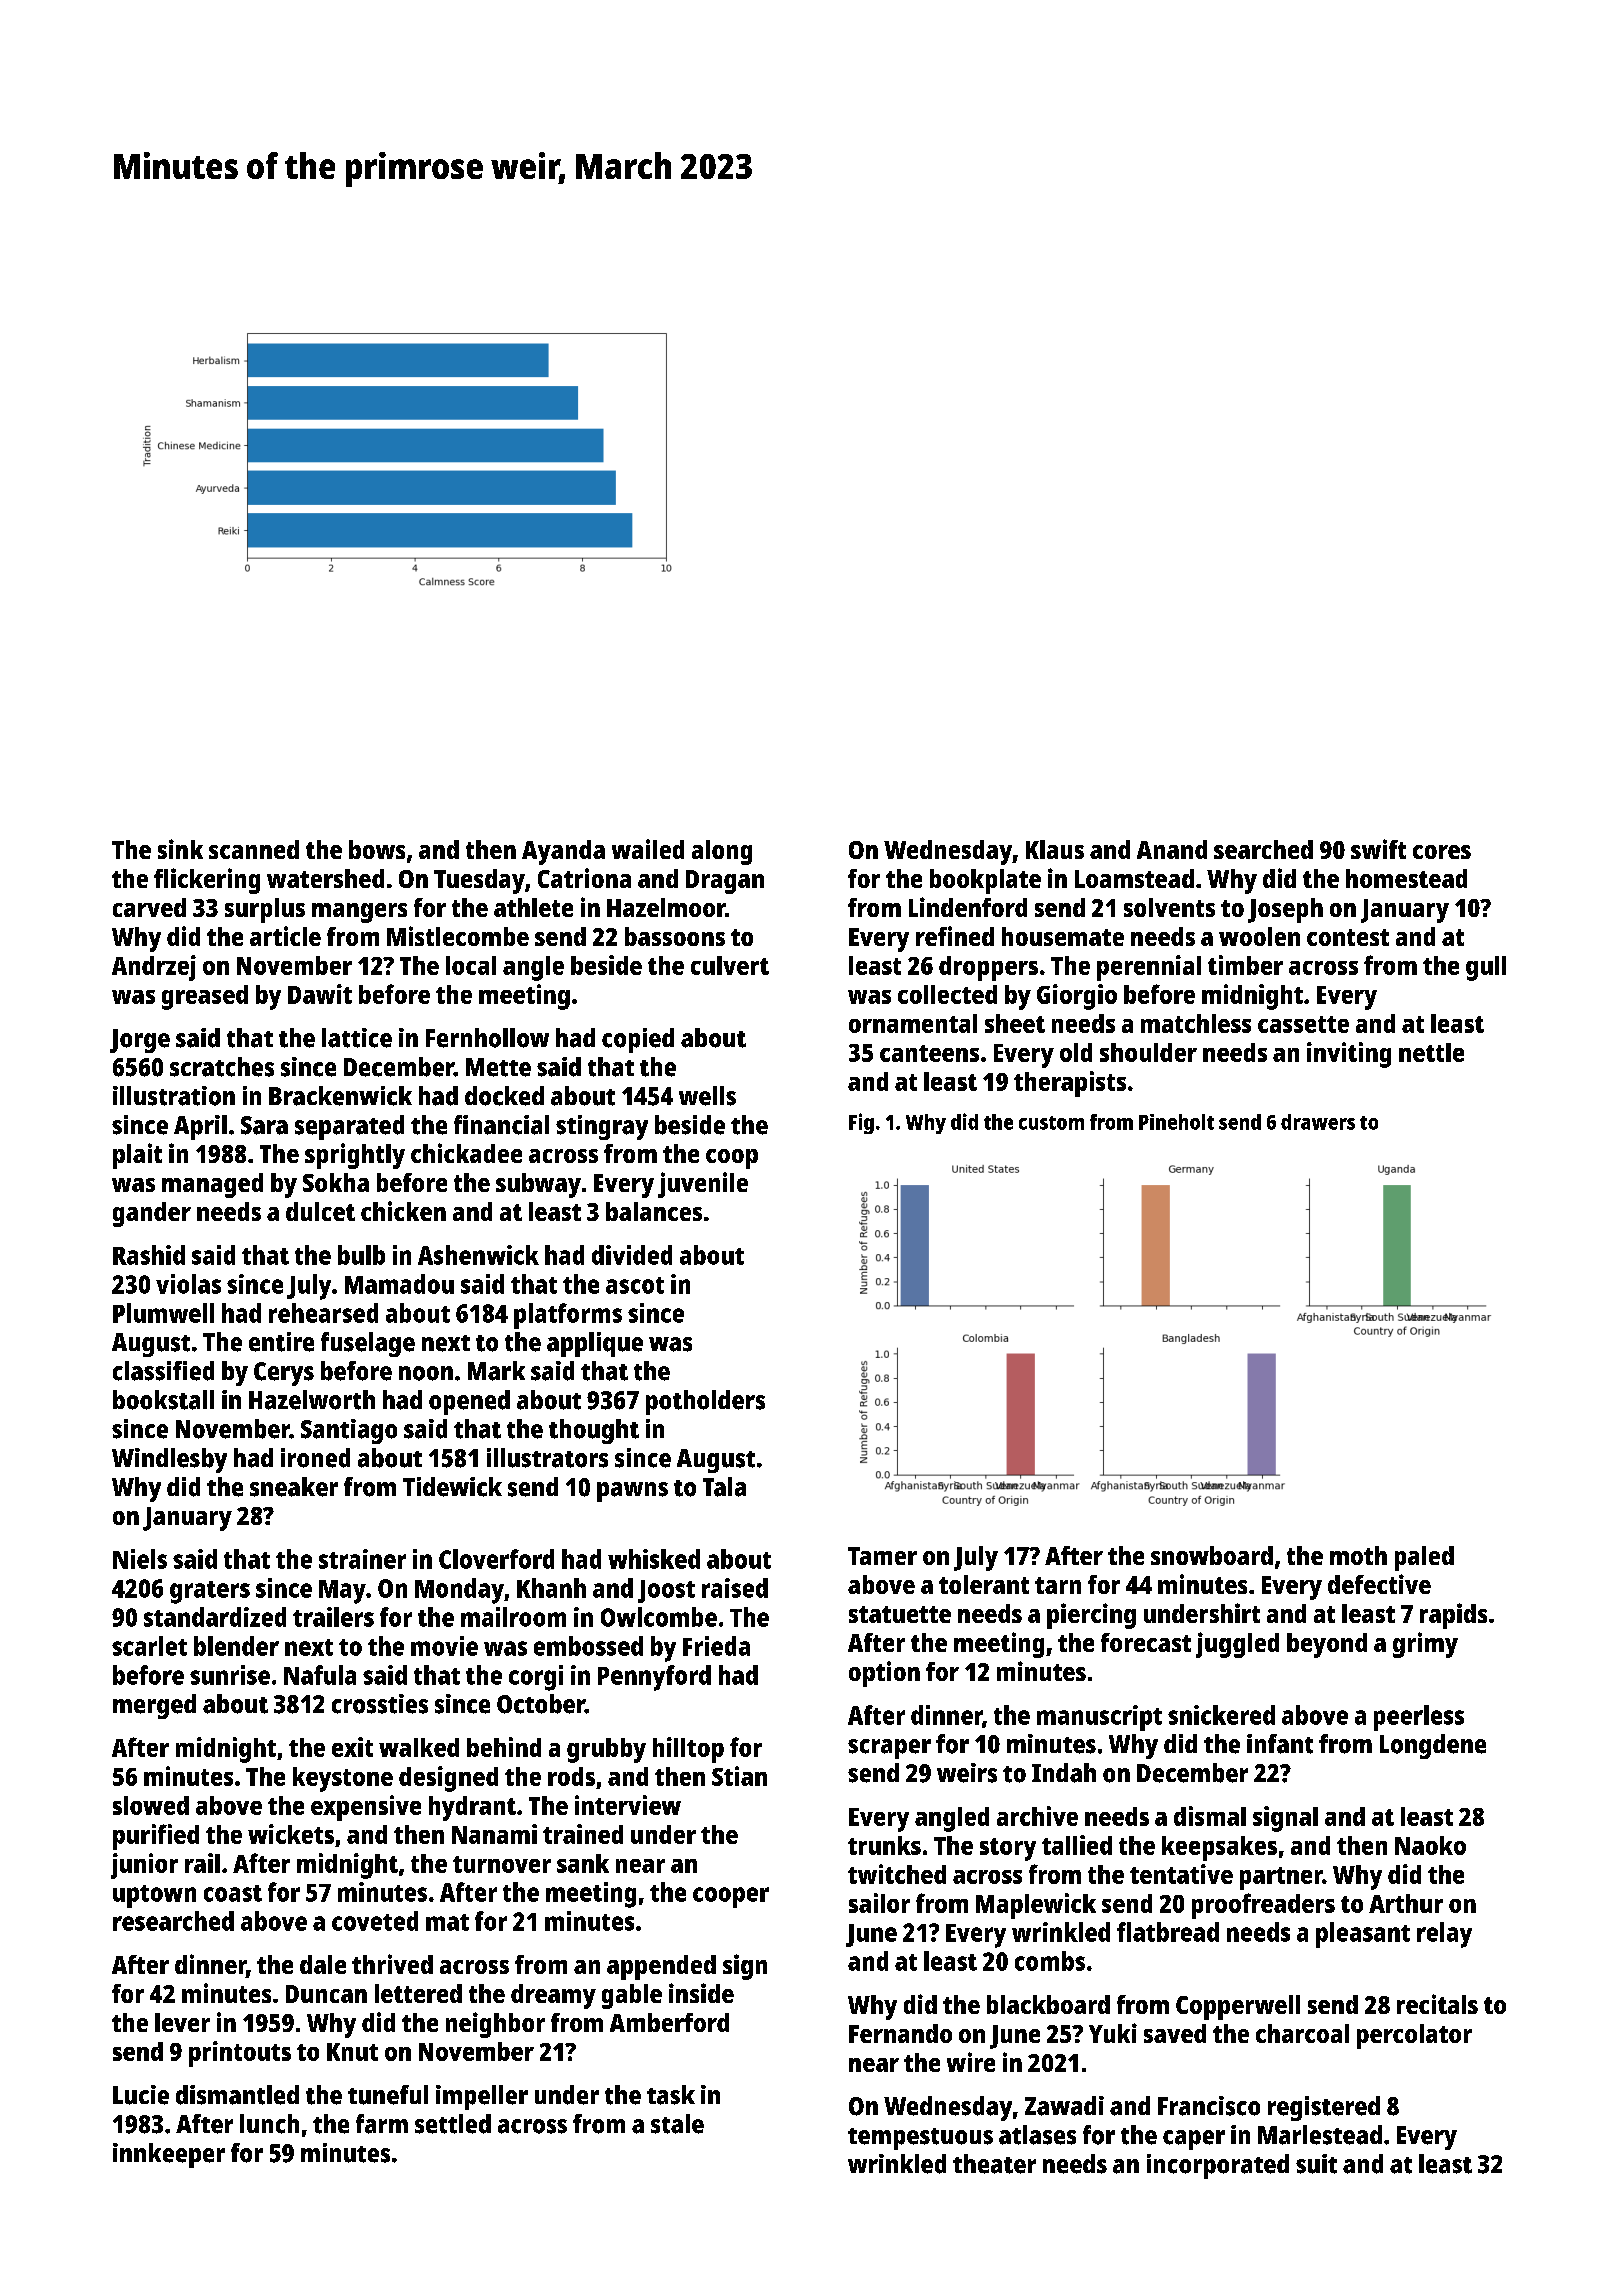 This document has height=2292, width=1620. I want to click on sink, so click(180, 849).
